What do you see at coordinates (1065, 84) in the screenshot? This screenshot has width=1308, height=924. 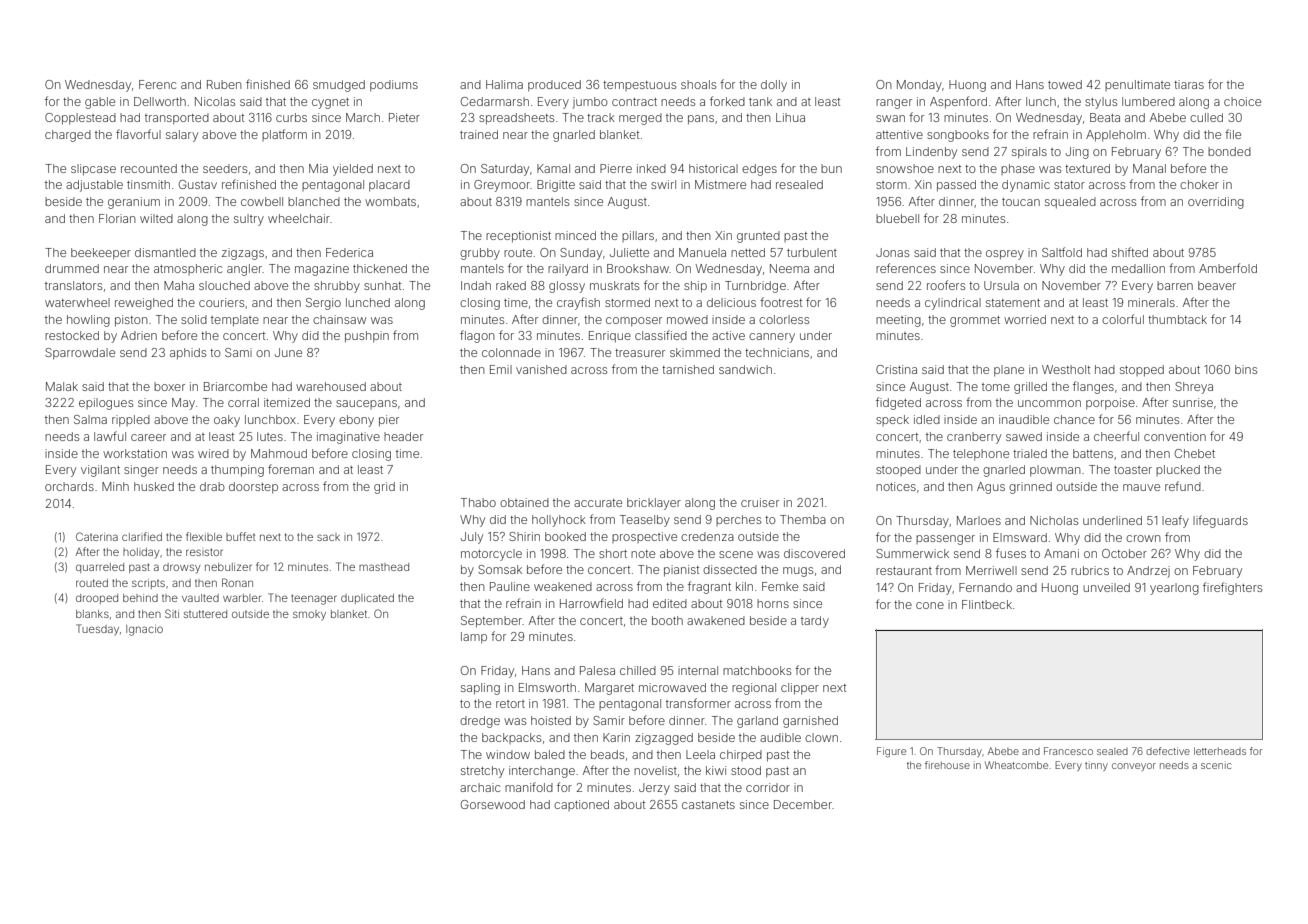 I see `towed` at bounding box center [1065, 84].
